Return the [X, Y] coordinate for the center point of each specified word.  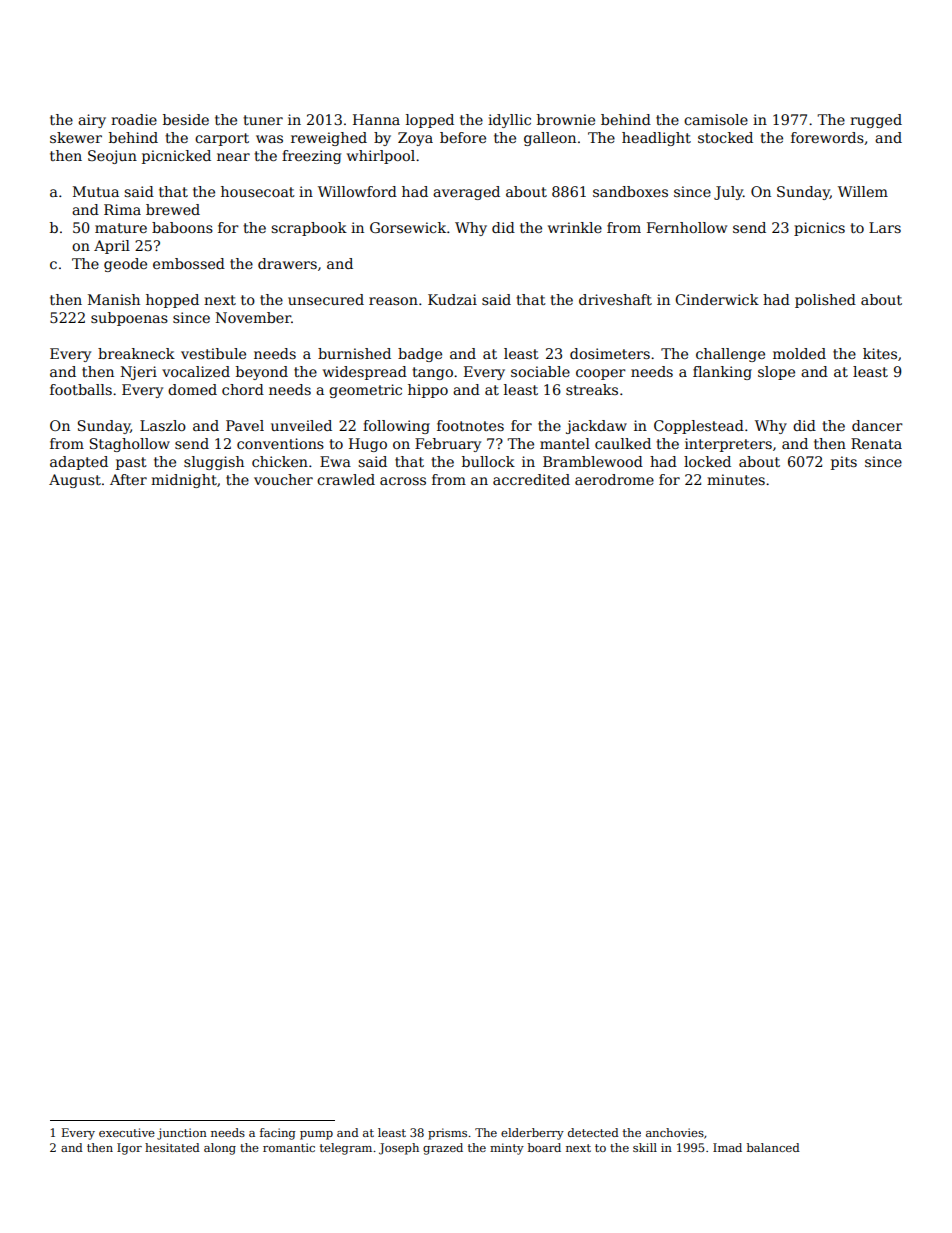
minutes [736, 479]
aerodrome [614, 479]
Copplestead [699, 427]
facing [278, 1134]
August [75, 481]
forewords [827, 137]
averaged [466, 193]
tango [432, 373]
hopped [172, 301]
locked [707, 461]
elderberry [532, 1134]
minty [507, 1149]
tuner [263, 120]
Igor [129, 1149]
